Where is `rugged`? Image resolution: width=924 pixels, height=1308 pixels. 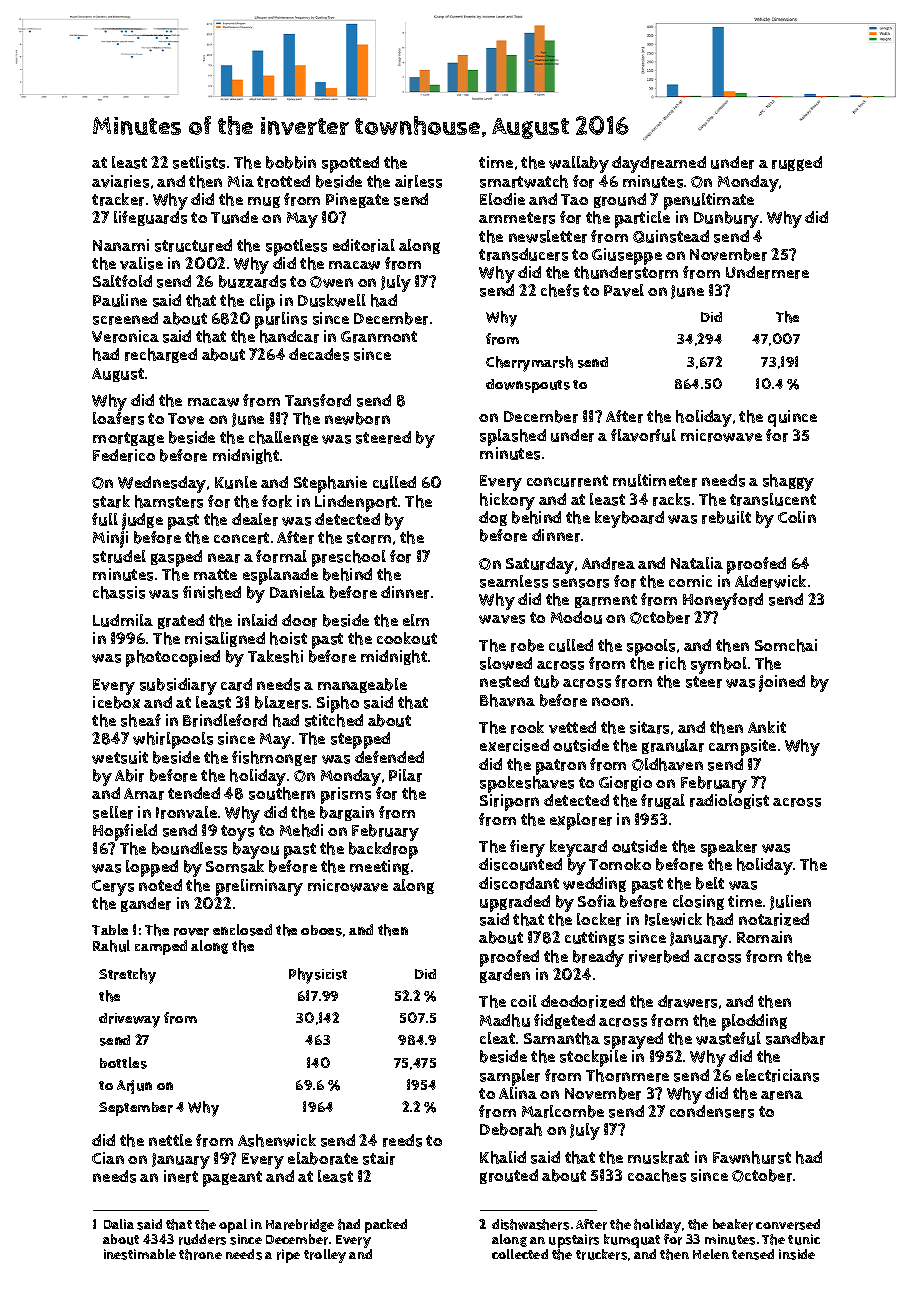 rugged is located at coordinates (797, 163).
